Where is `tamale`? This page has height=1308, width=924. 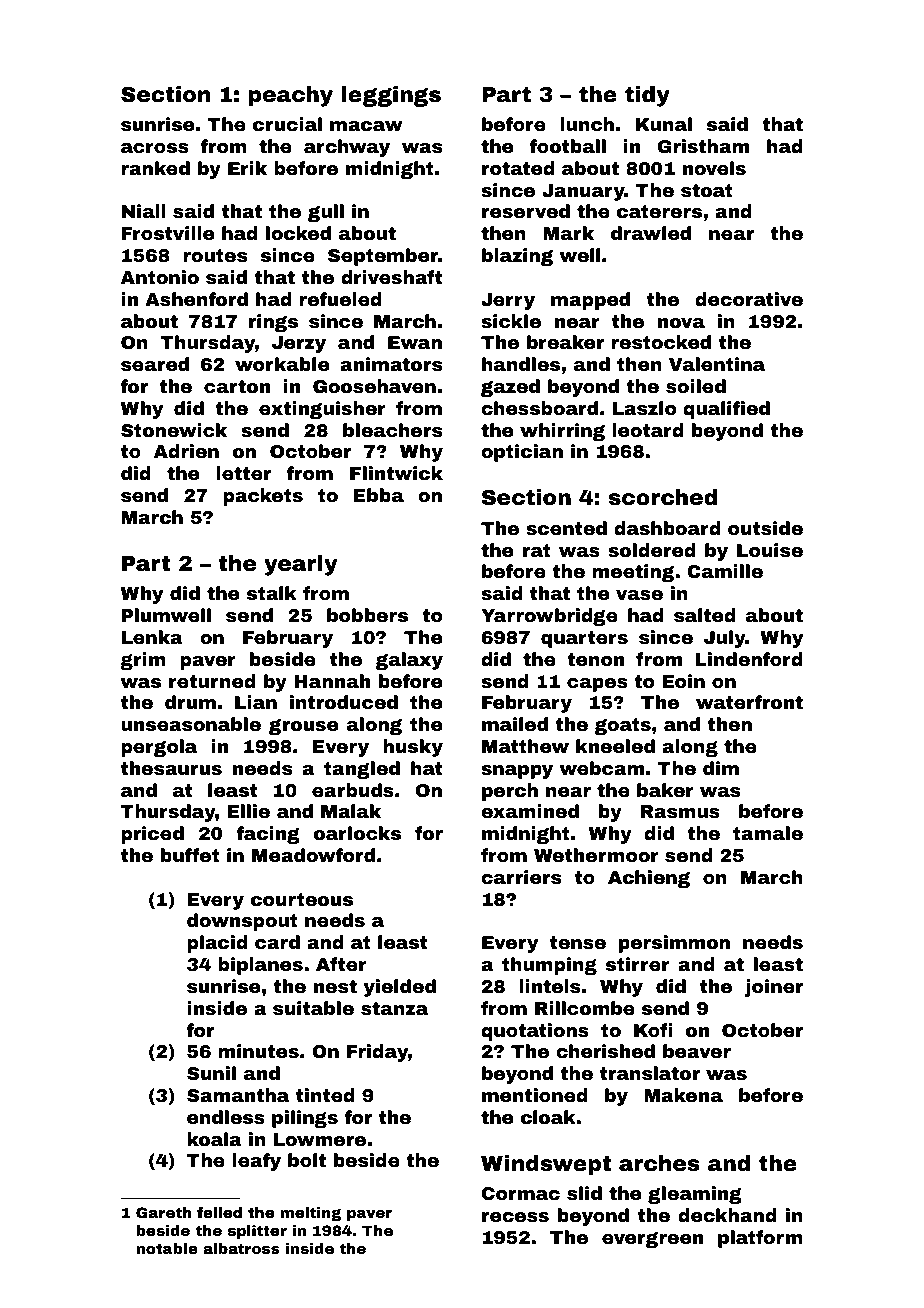
tamale is located at coordinates (768, 833).
